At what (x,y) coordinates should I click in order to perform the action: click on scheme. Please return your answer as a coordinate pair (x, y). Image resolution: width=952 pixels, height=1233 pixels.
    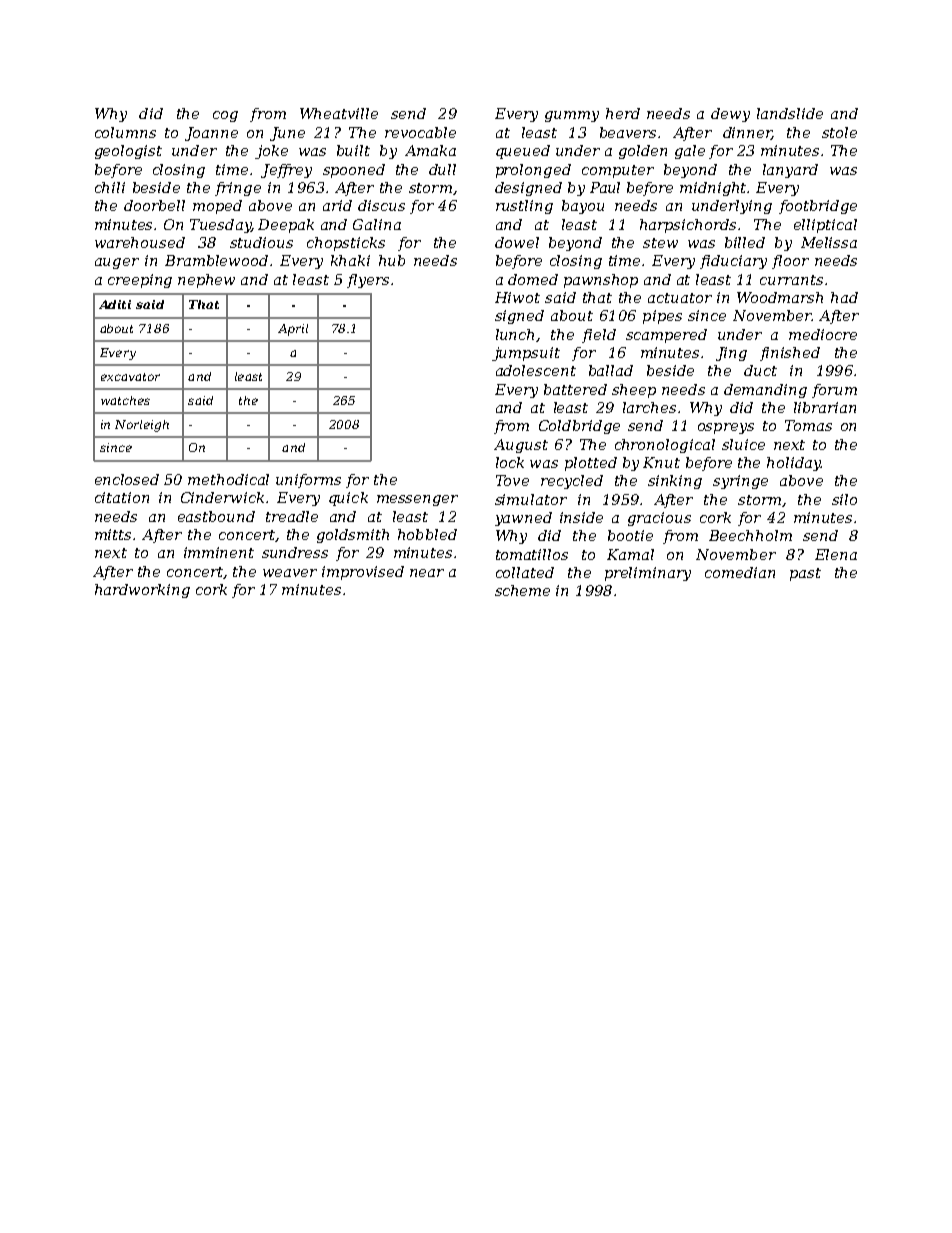
    Looking at the image, I should click on (522, 590).
